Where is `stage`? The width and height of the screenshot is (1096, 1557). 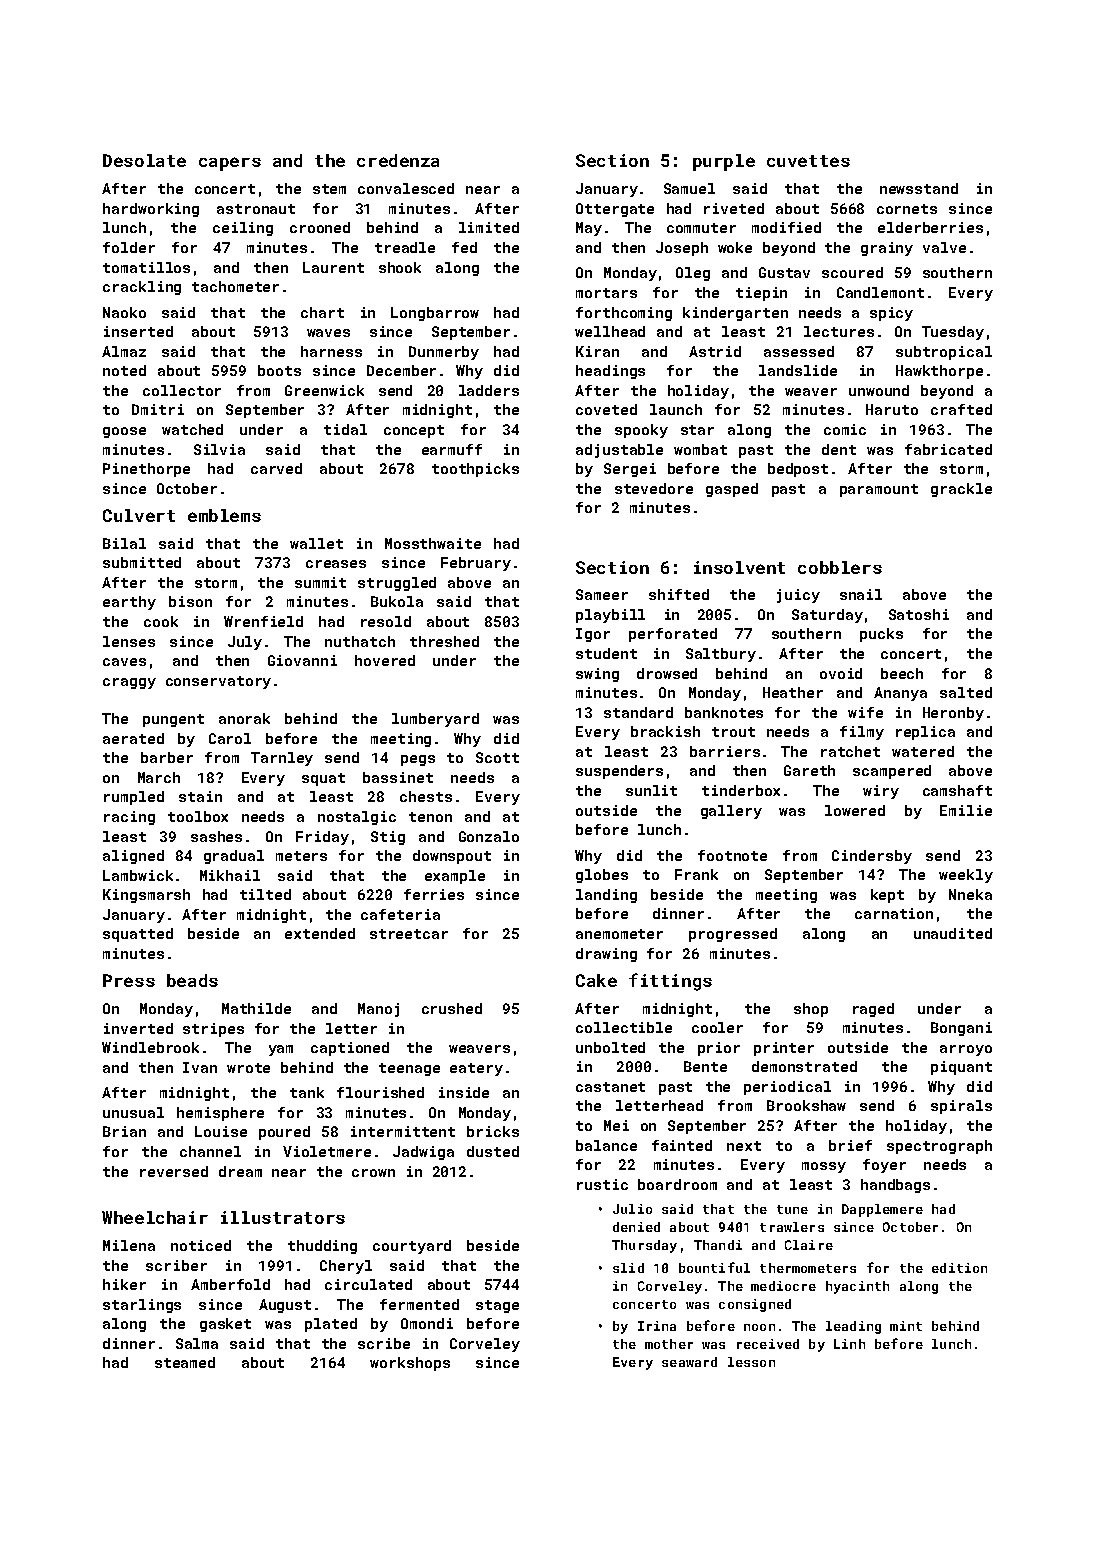 stage is located at coordinates (497, 1306).
